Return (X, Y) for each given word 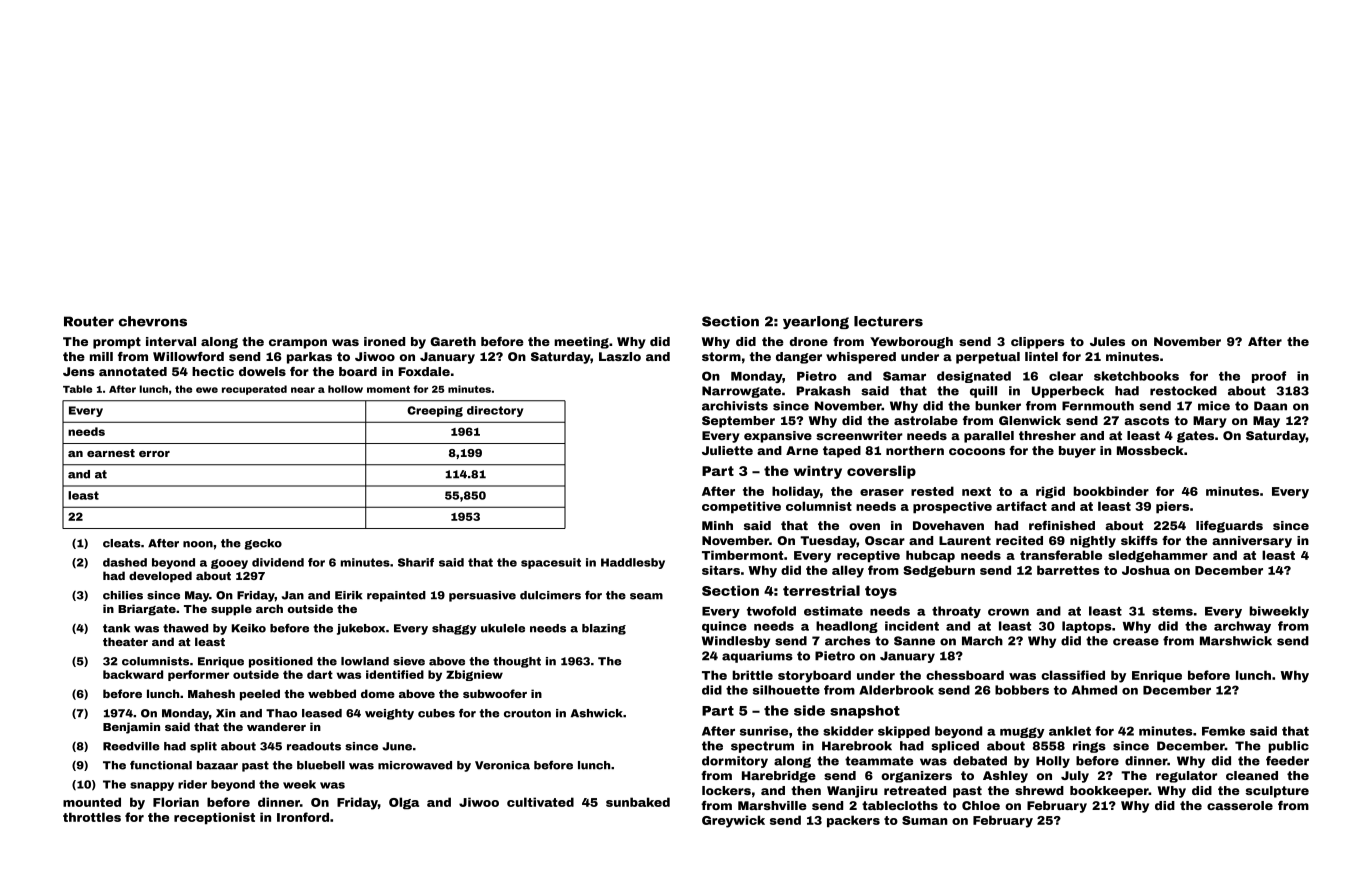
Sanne (914, 641)
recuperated (254, 390)
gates (1195, 437)
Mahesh (211, 693)
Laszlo (620, 356)
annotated (133, 371)
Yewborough (911, 343)
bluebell (321, 765)
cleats (122, 543)
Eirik (349, 595)
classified (1073, 675)
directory (495, 411)
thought (517, 662)
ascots (1146, 420)
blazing (604, 629)
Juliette (727, 450)
